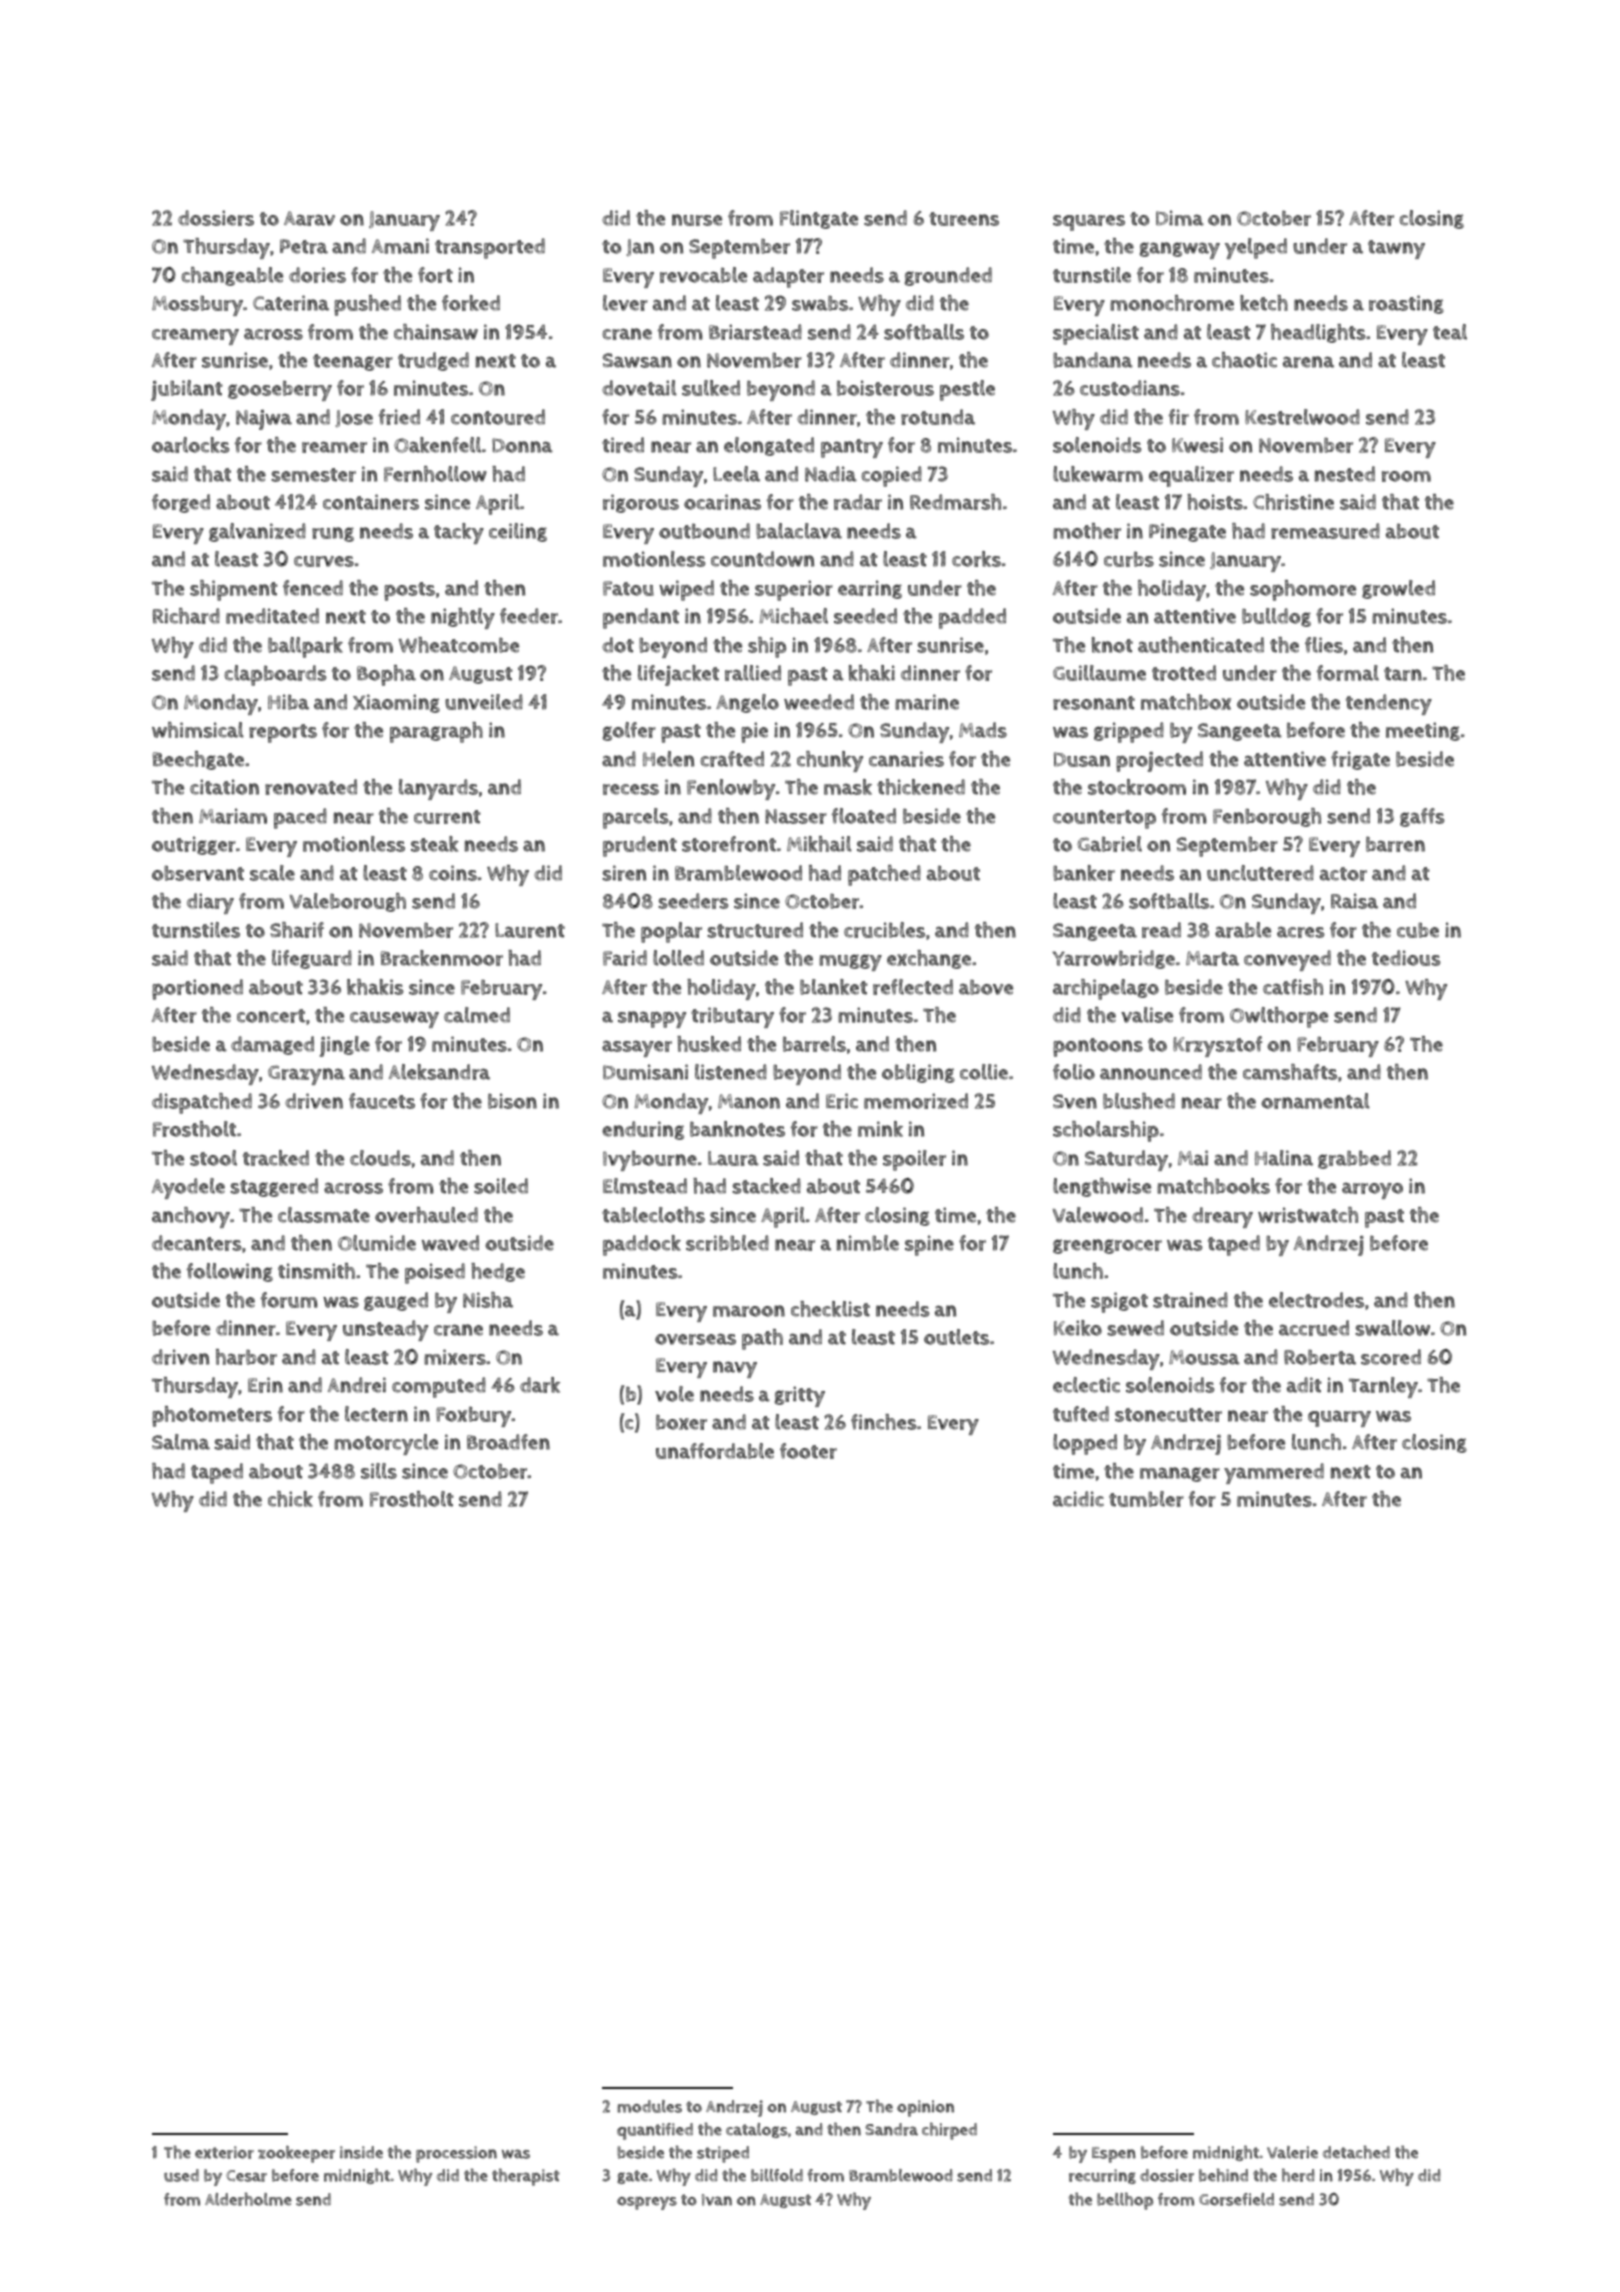 Image resolution: width=1620 pixels, height=2292 pixels. What do you see at coordinates (1345, 474) in the image?
I see `nested` at bounding box center [1345, 474].
